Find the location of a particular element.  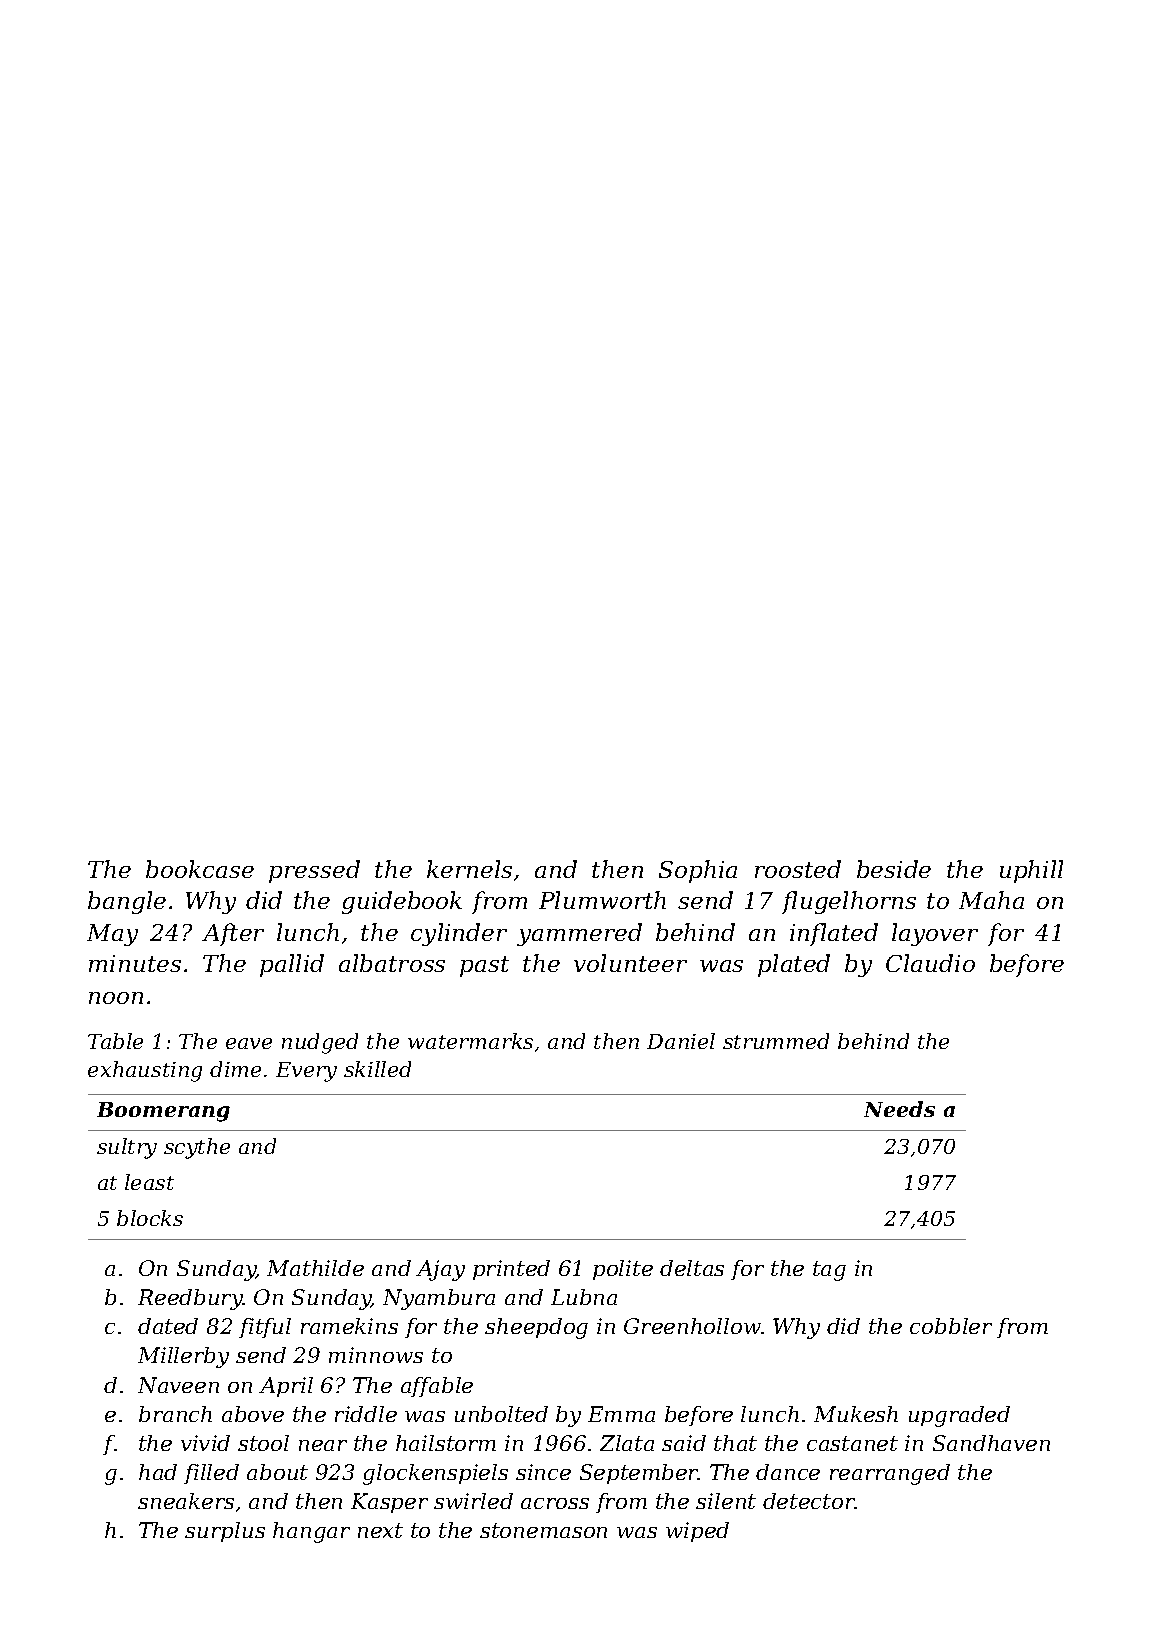

Greenhollow is located at coordinates (692, 1326).
